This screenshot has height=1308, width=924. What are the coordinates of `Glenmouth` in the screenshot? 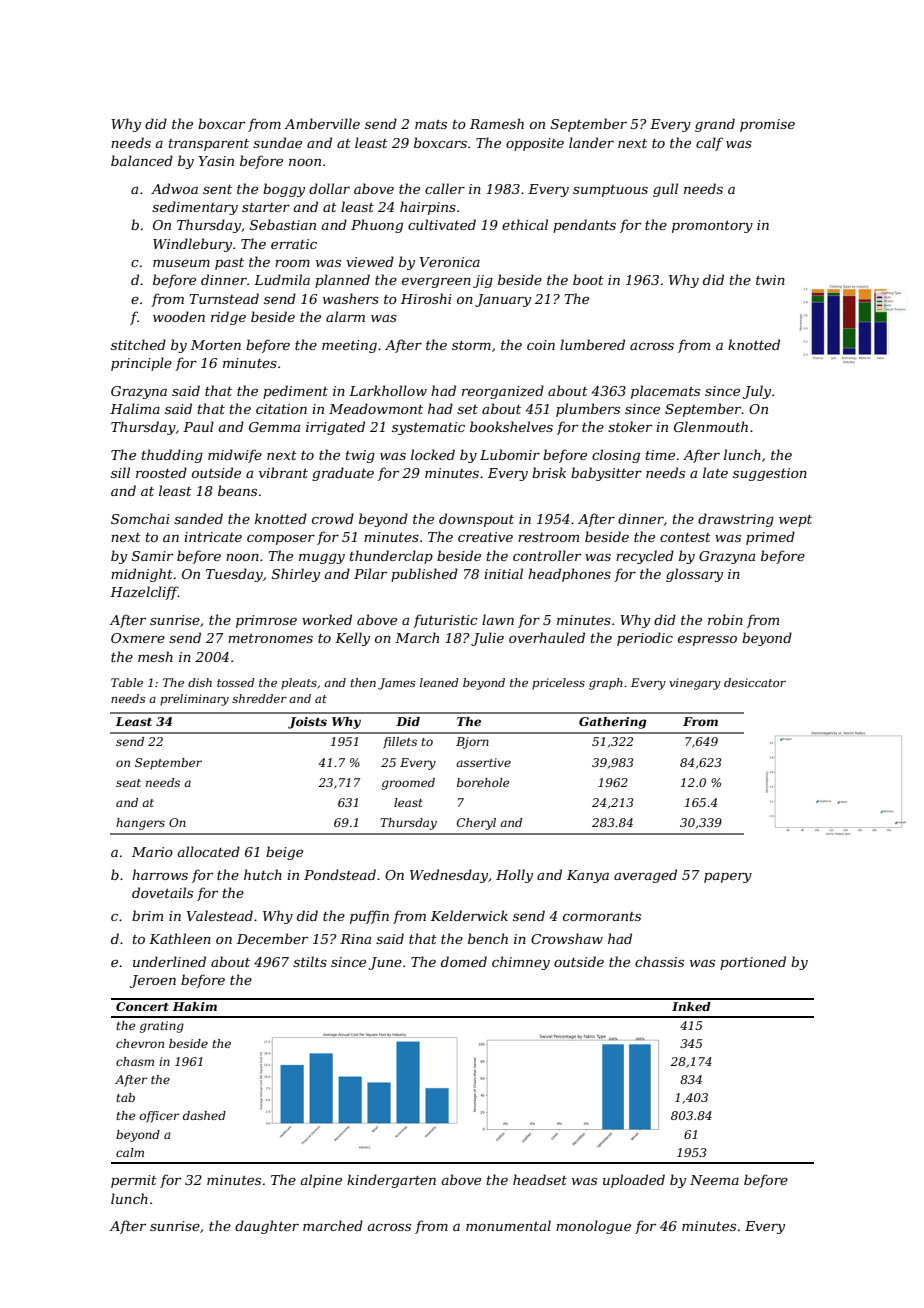 It's located at (711, 426).
